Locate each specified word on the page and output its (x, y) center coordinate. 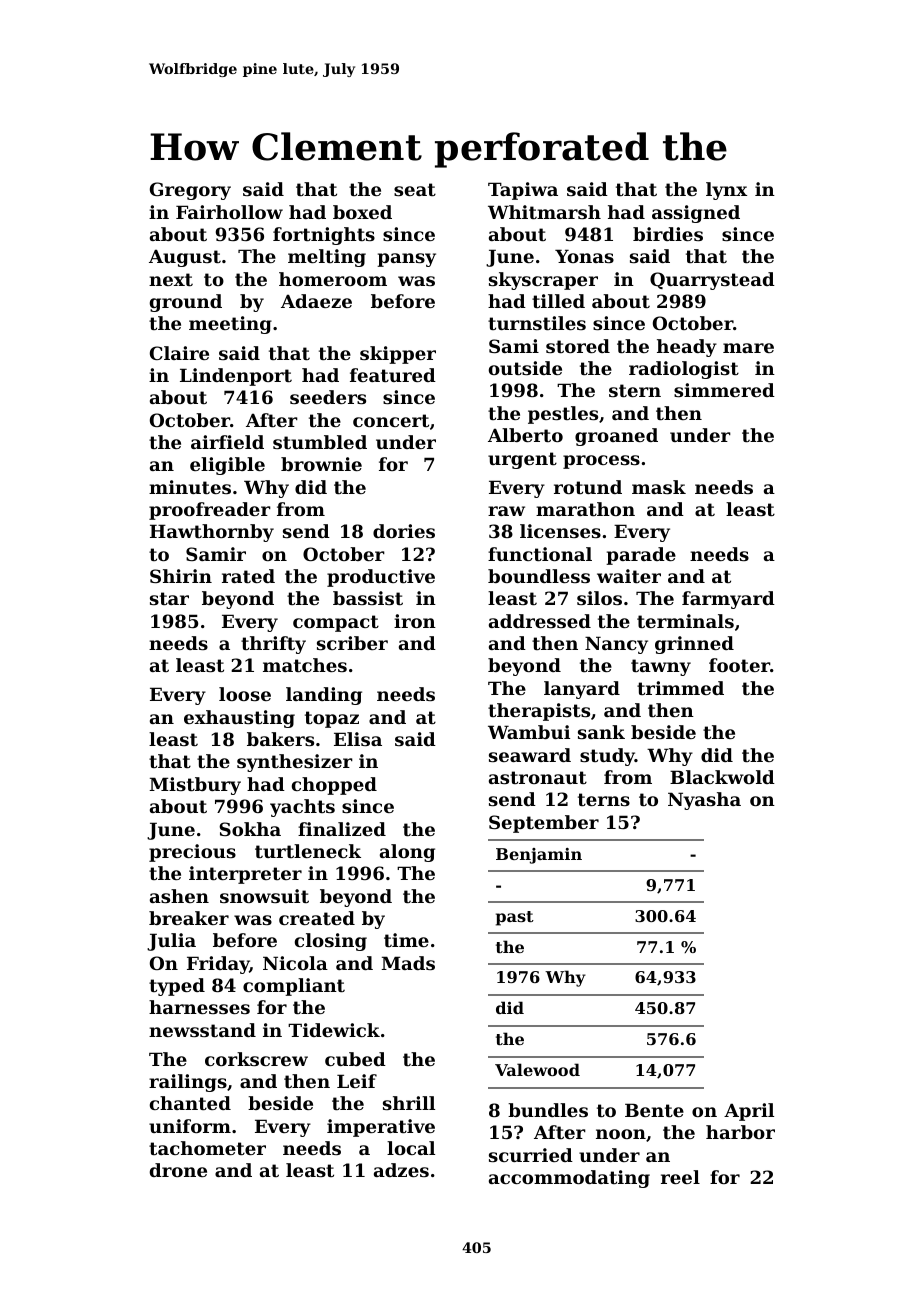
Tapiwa (523, 191)
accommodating (569, 1179)
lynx (726, 191)
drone (178, 1170)
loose (245, 694)
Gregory (190, 191)
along (407, 853)
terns (604, 799)
